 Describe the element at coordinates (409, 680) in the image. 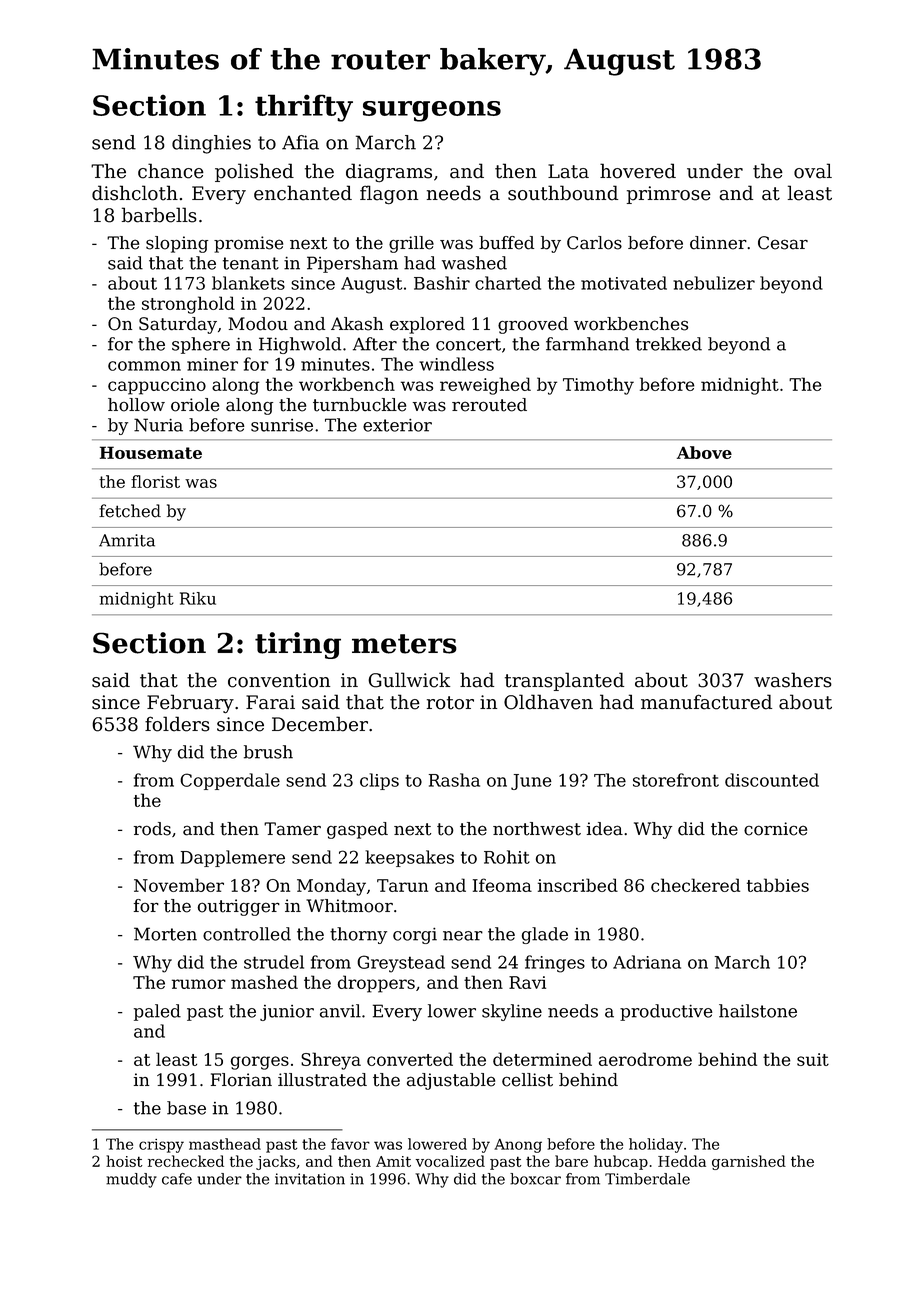

I see `Gullwick` at that location.
